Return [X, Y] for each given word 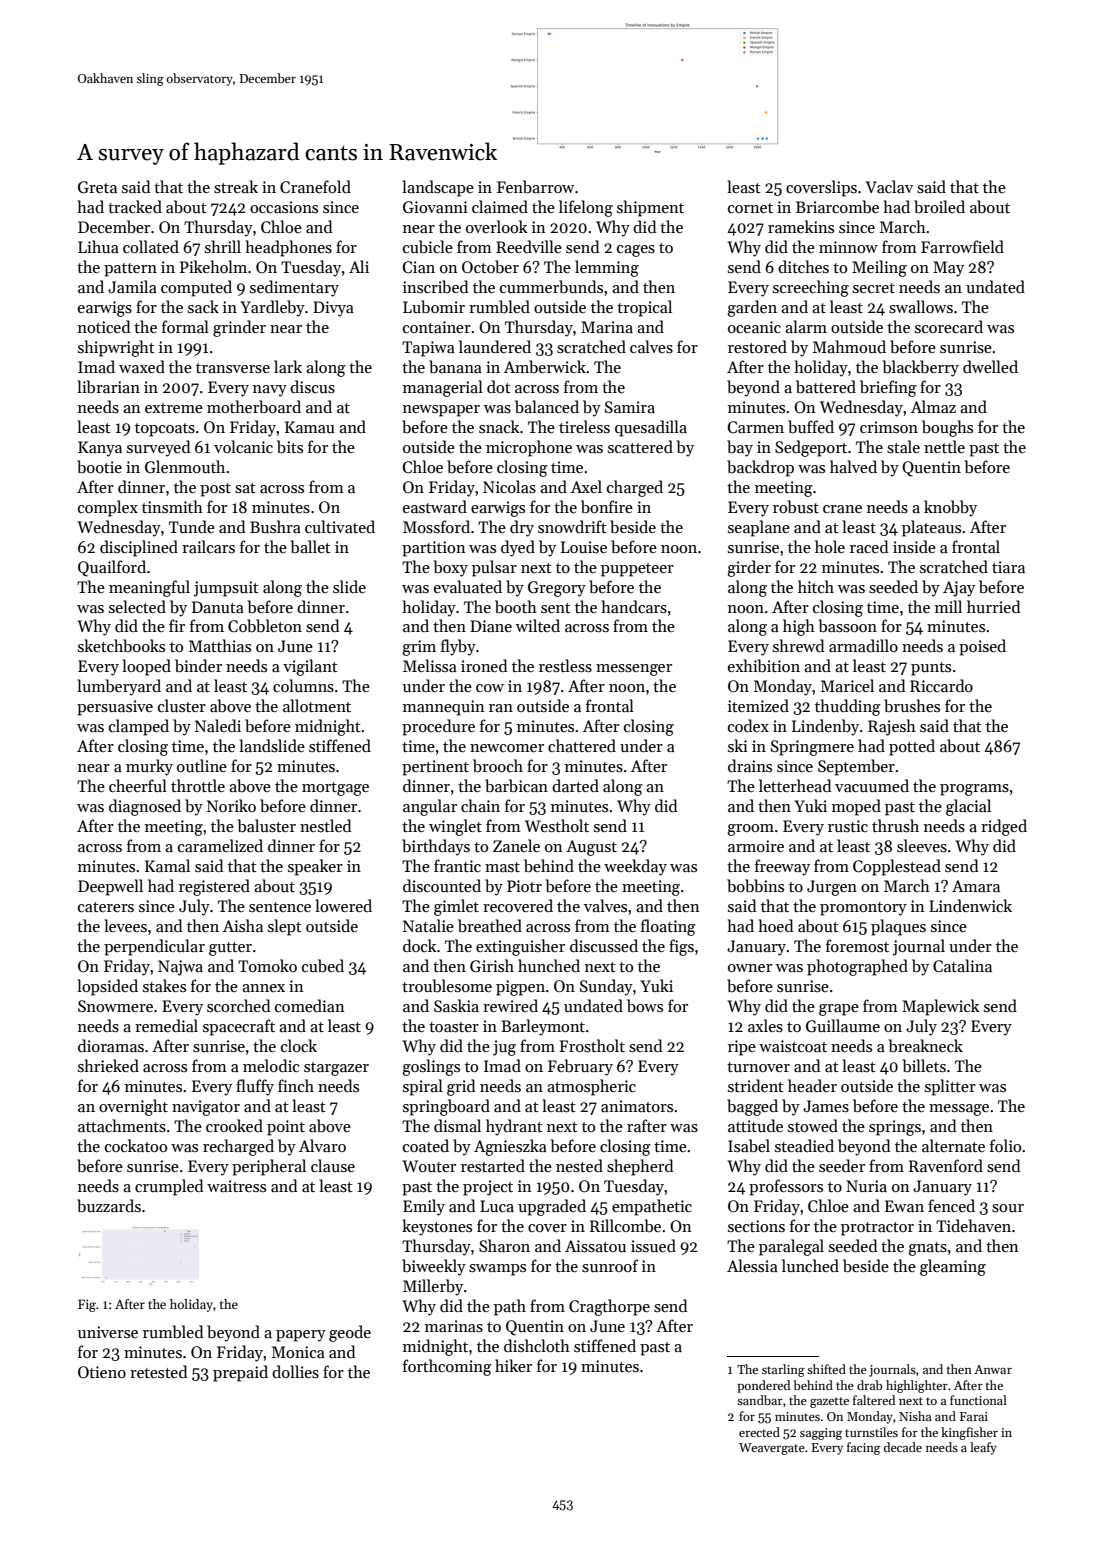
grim [419, 648]
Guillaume [843, 1026]
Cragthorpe [609, 1307]
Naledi [218, 725]
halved [853, 466]
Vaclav [889, 186]
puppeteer [637, 570]
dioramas [111, 1045]
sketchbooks [121, 645]
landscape [438, 188]
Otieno [102, 1372]
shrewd [798, 645]
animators [637, 1106]
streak [236, 187]
